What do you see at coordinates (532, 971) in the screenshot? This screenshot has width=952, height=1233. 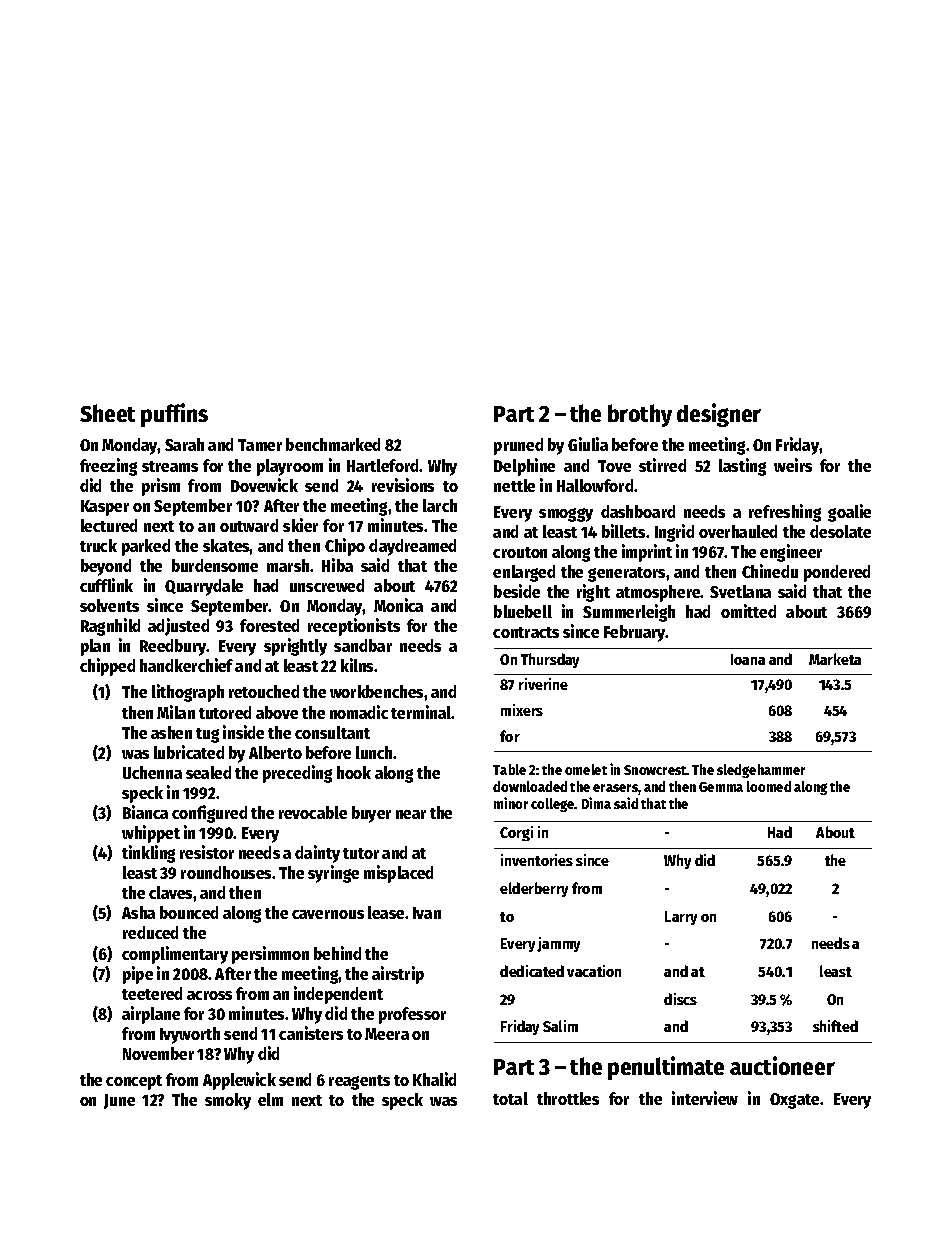 I see `dedicated` at bounding box center [532, 971].
